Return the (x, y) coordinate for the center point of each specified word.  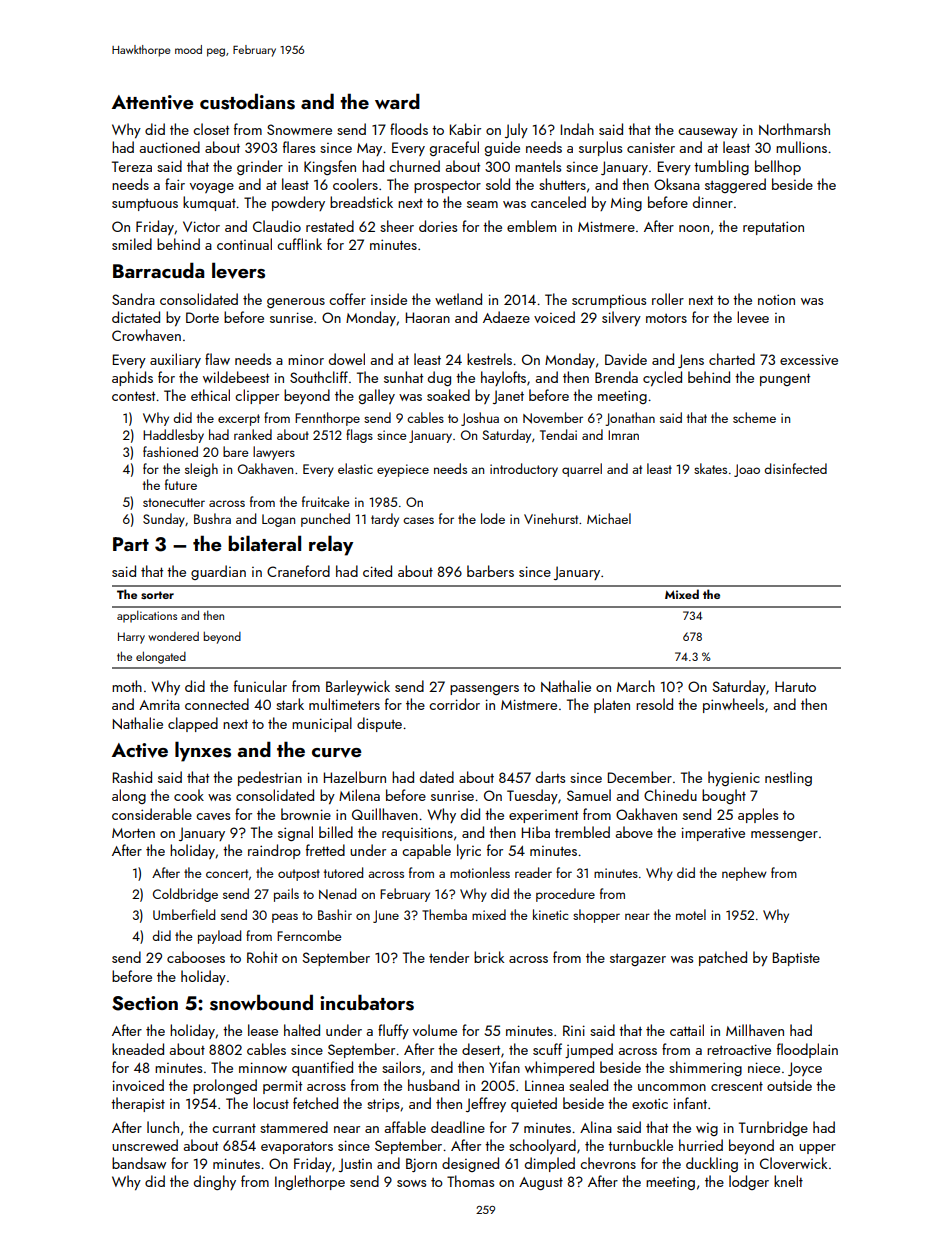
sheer (397, 226)
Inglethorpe (310, 1182)
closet (211, 129)
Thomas (470, 1181)
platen (612, 705)
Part (131, 544)
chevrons (608, 1163)
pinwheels (733, 705)
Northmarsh (794, 129)
